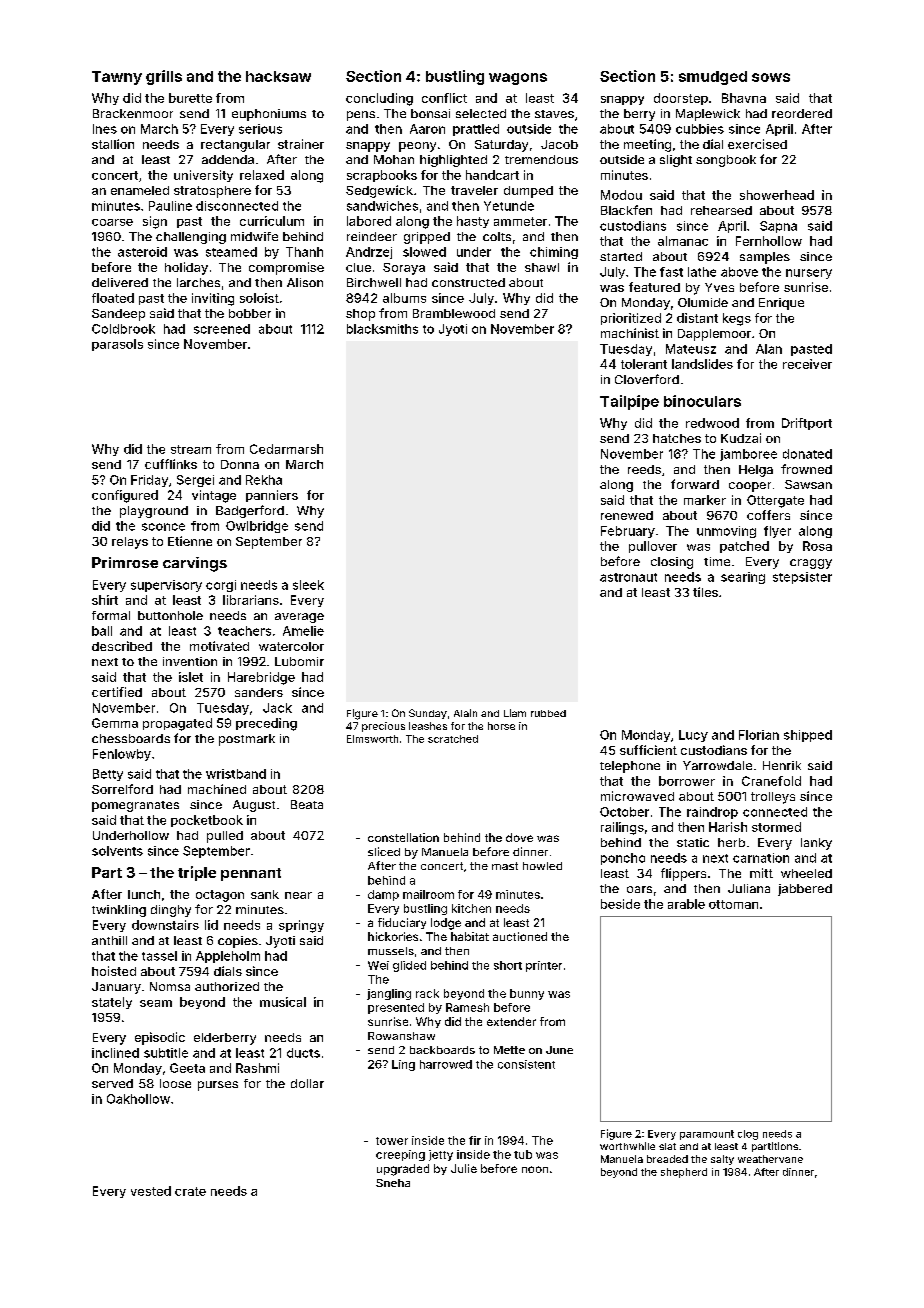 This page has height=1308, width=924. What do you see at coordinates (191, 677) in the page?
I see `islet` at bounding box center [191, 677].
